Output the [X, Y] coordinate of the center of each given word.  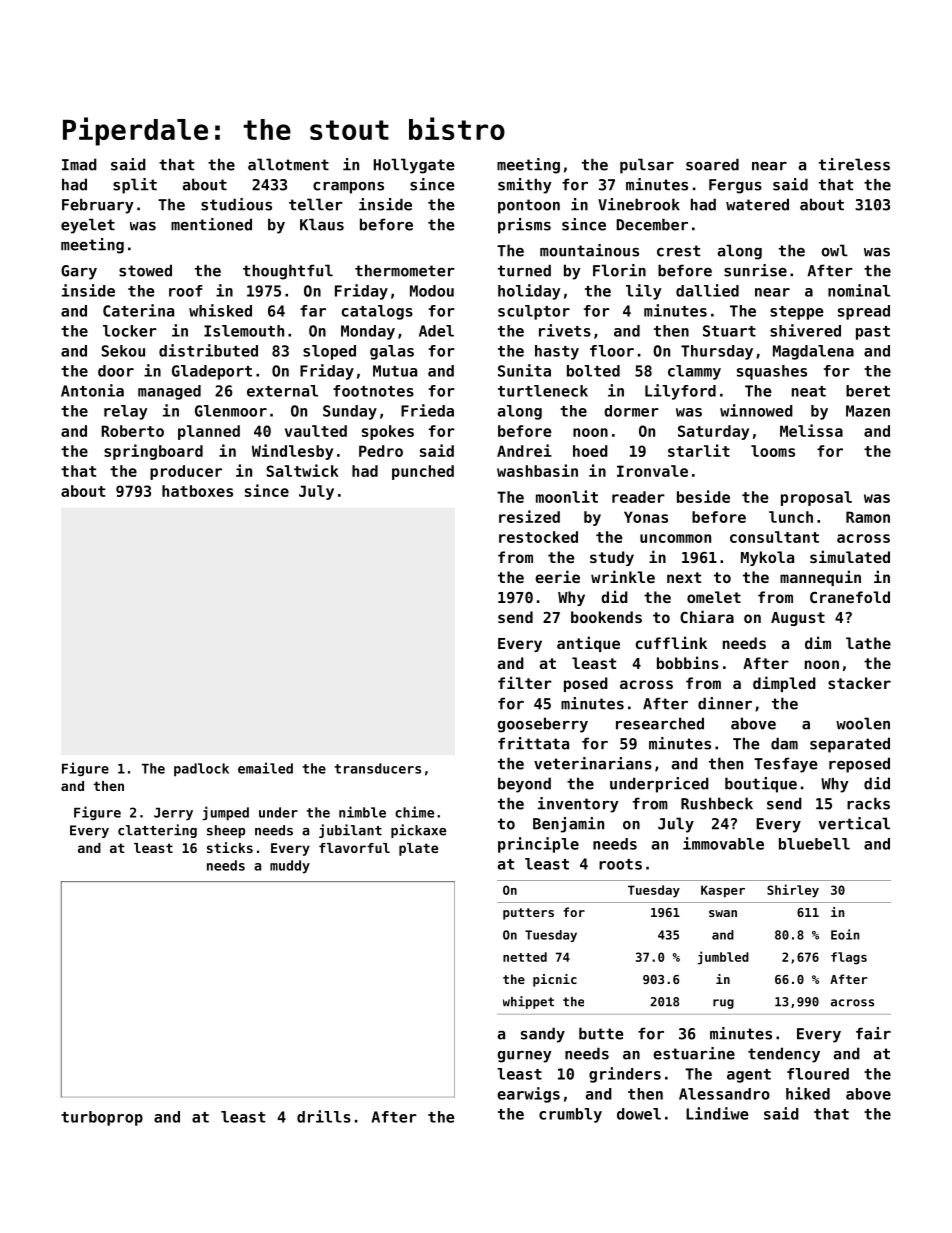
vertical [854, 823]
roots [620, 864]
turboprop [102, 1118]
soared [712, 164]
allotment [288, 164]
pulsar [647, 166]
